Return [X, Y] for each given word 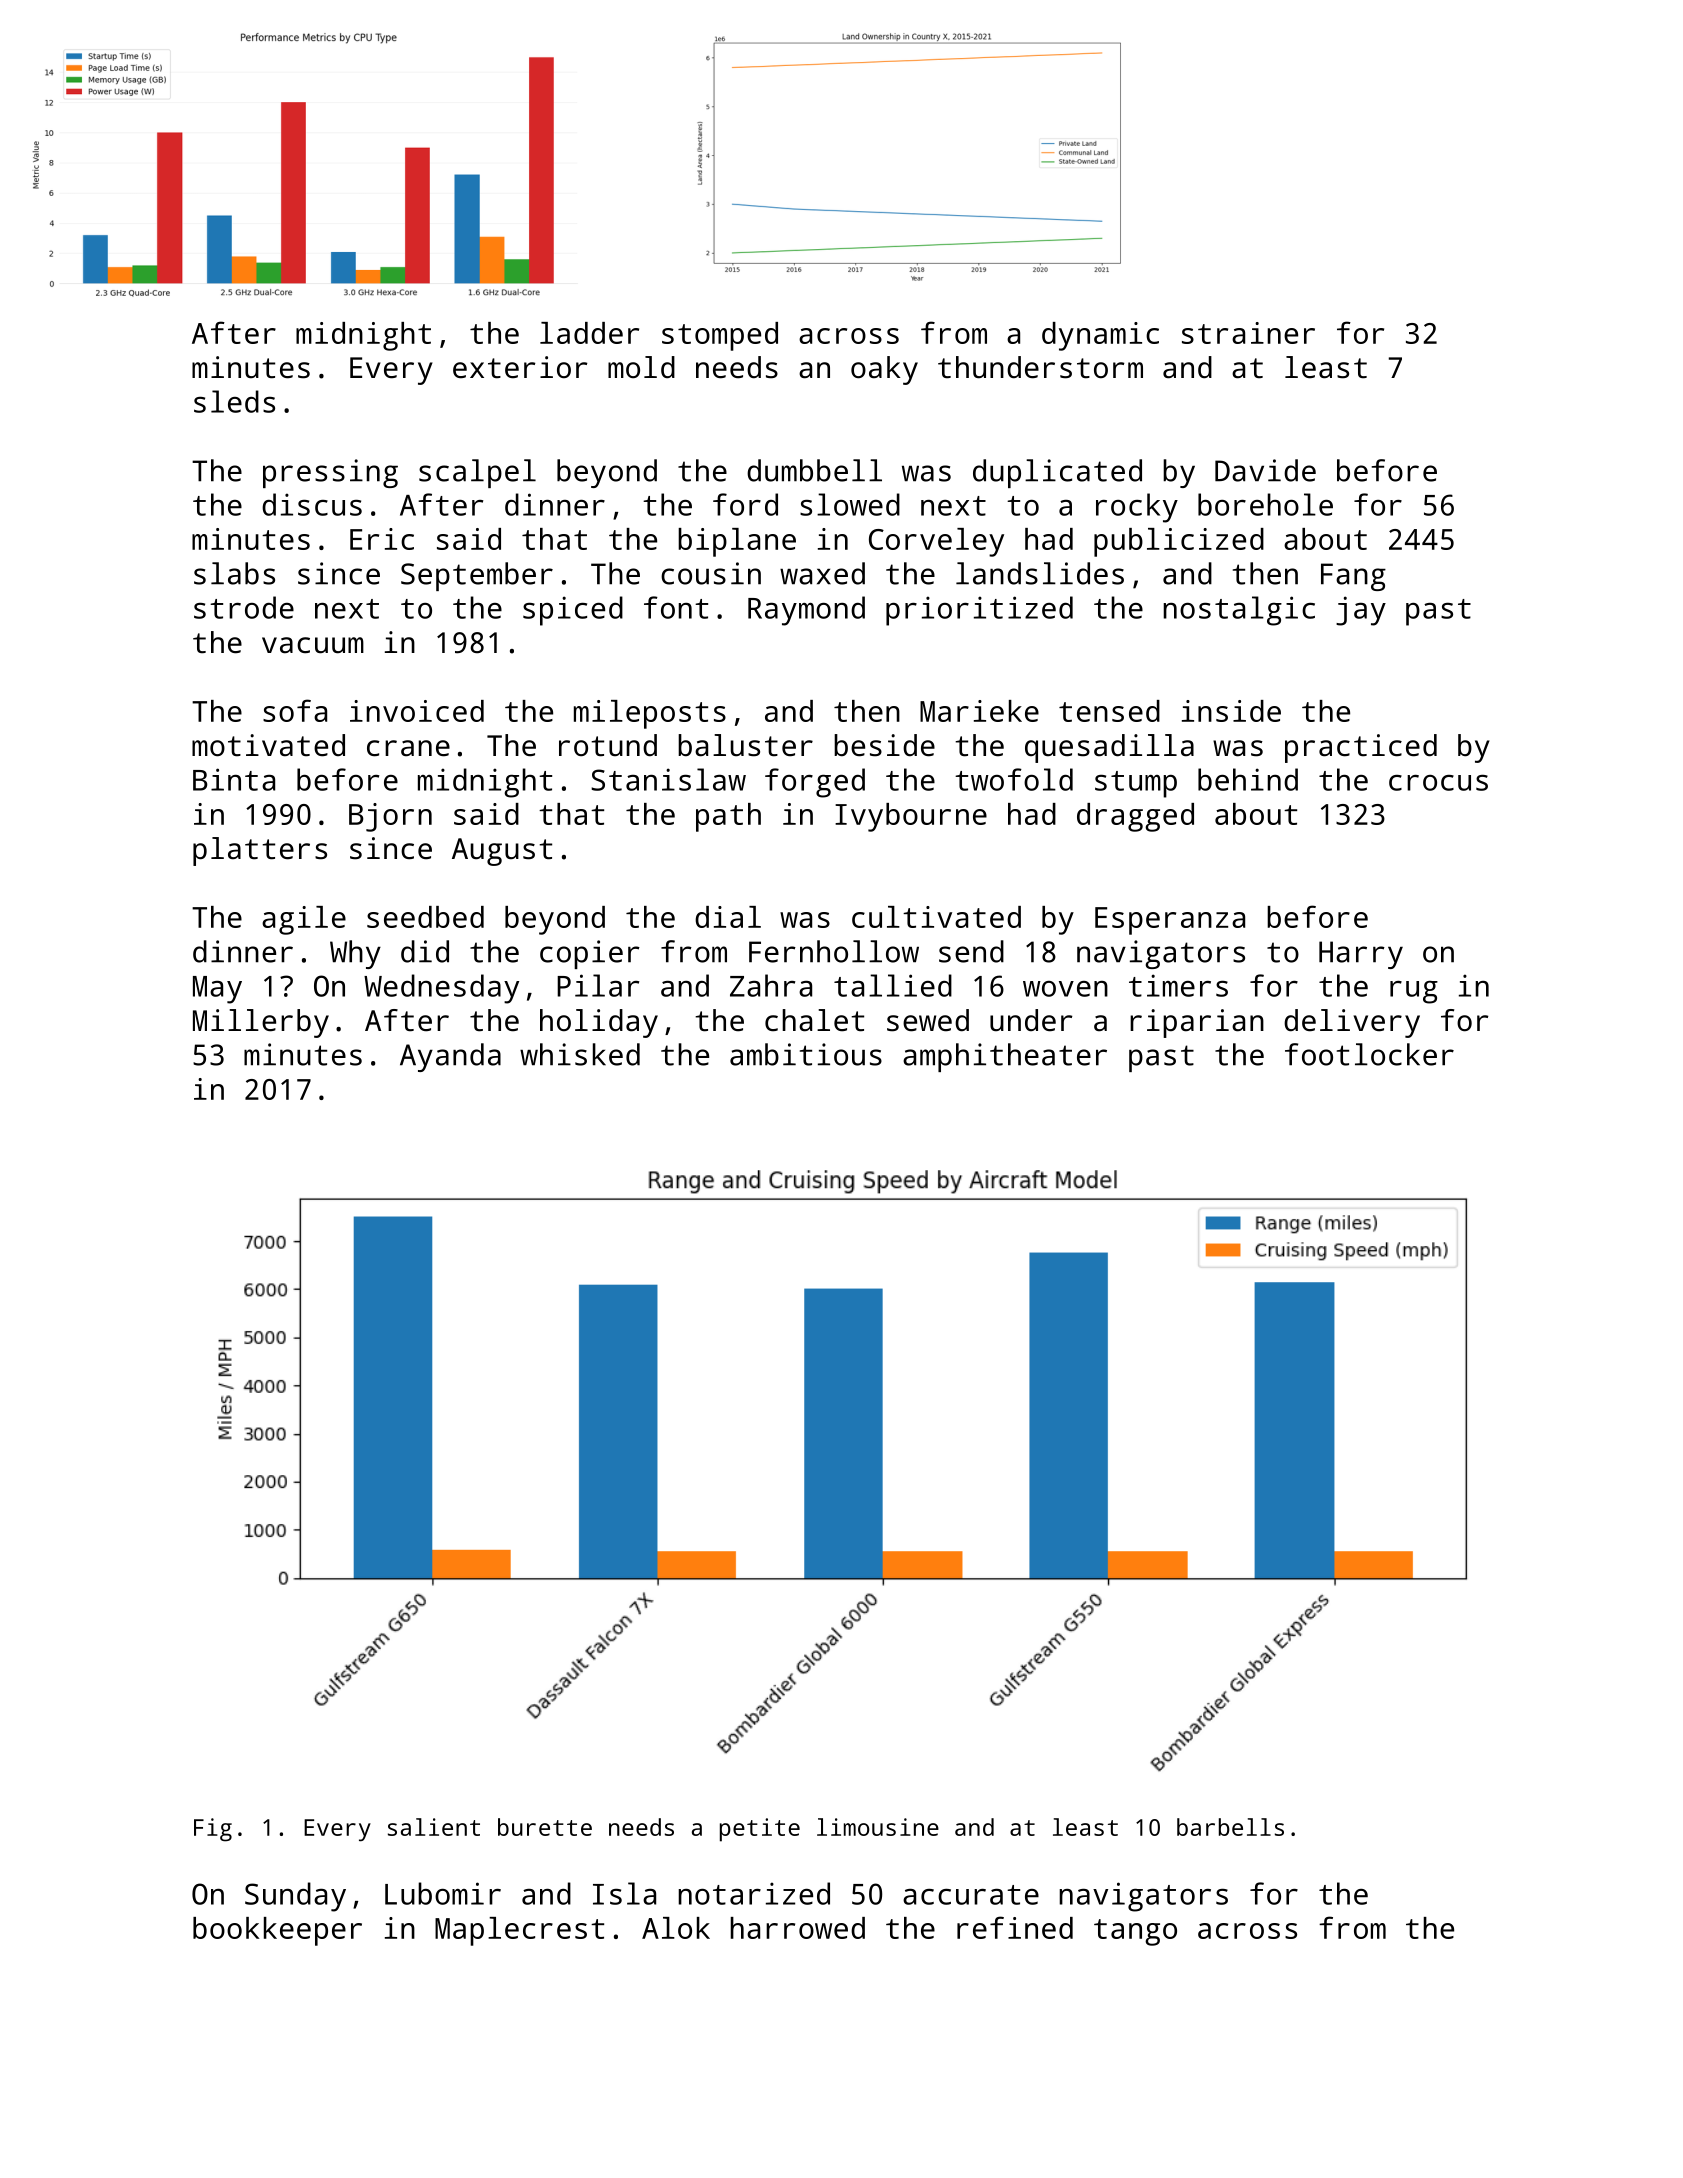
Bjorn [390, 817]
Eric [382, 539]
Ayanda [450, 1057]
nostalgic [1239, 611]
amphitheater [1005, 1057]
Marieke [979, 711]
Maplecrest [519, 1931]
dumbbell [814, 470]
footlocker [1369, 1054]
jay [1361, 611]
